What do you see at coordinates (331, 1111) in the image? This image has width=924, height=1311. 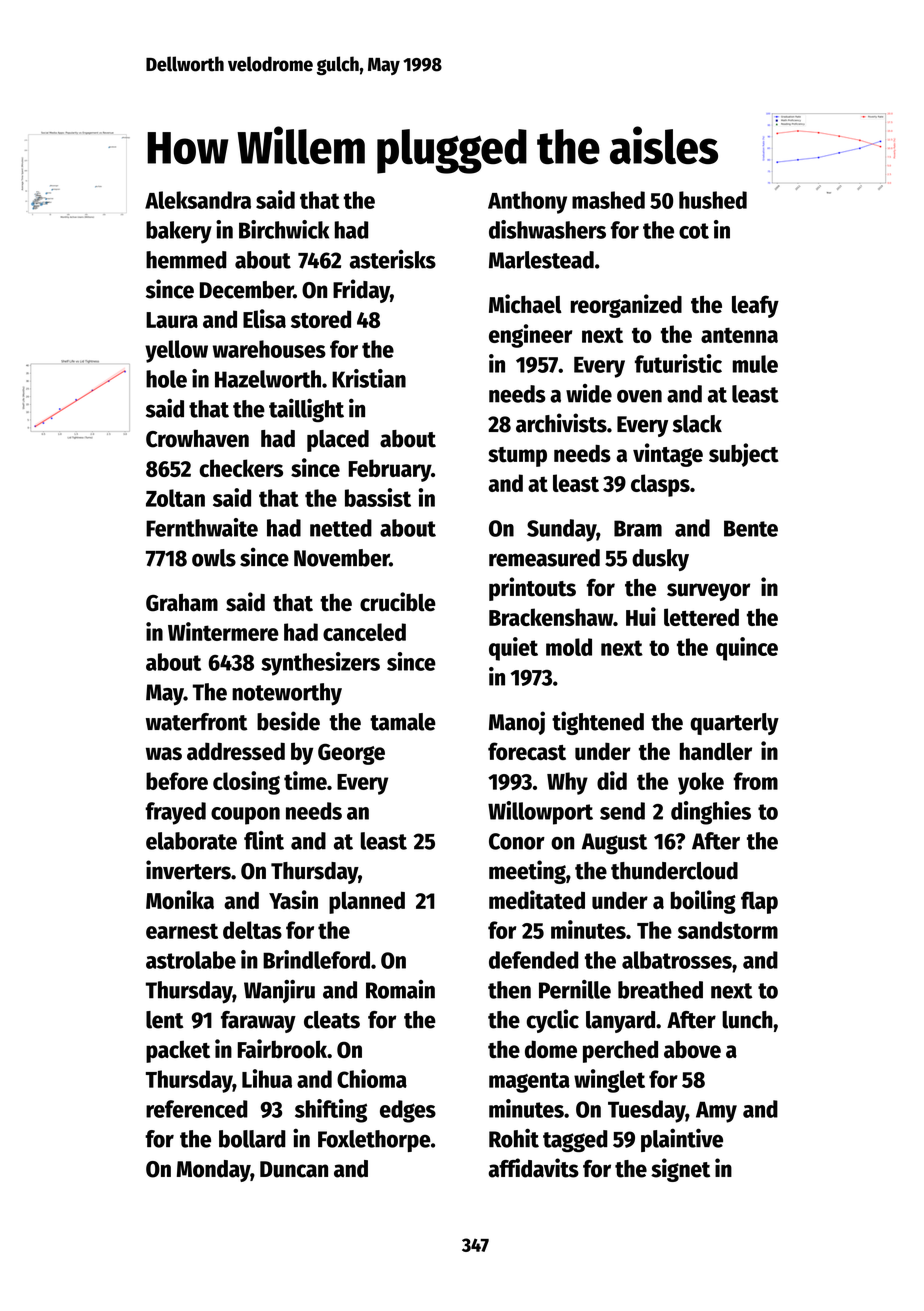 I see `shifting` at bounding box center [331, 1111].
